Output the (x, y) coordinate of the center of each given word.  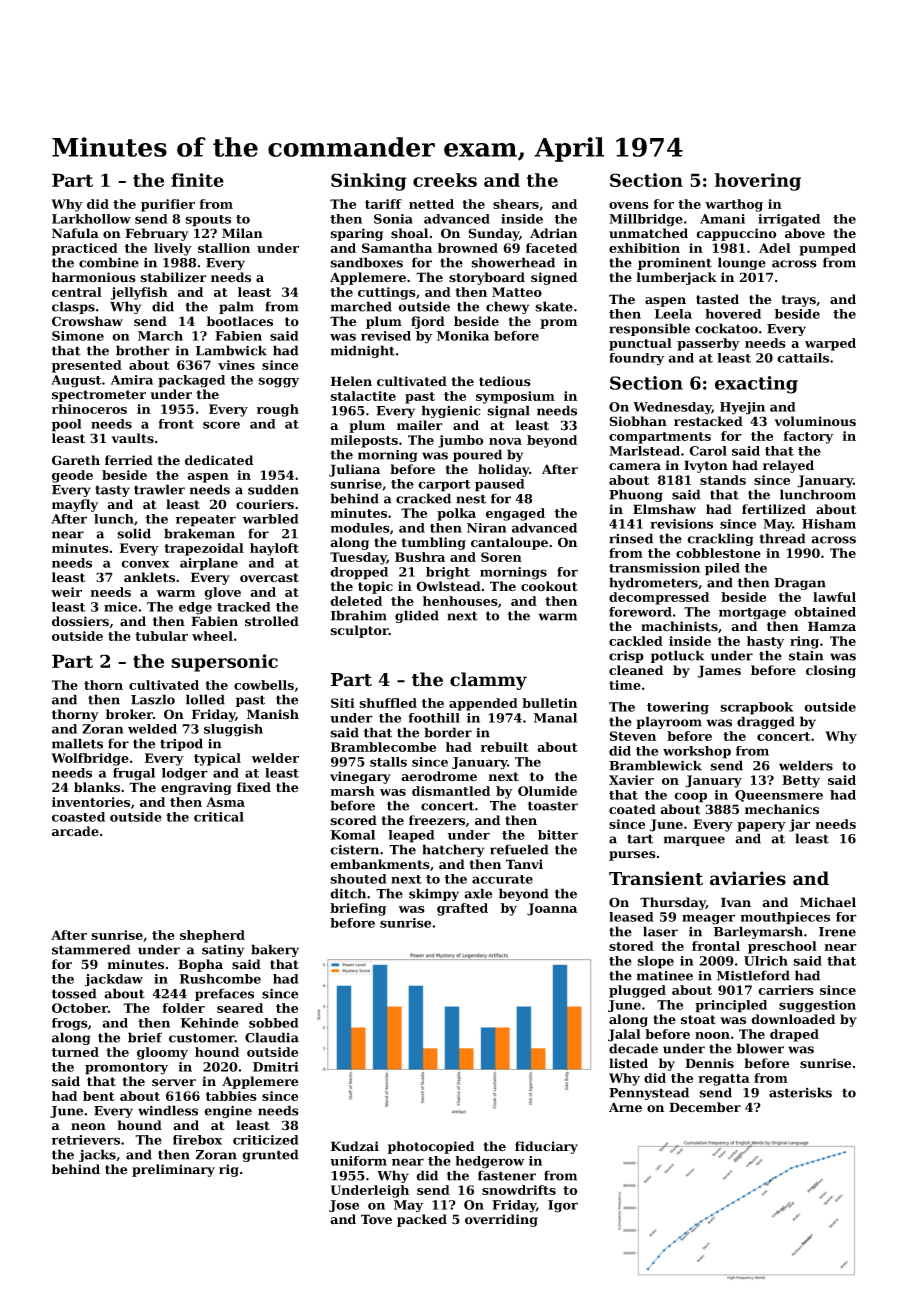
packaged (191, 381)
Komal (353, 835)
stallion (224, 248)
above (805, 233)
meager (708, 919)
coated (632, 809)
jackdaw (113, 980)
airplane (209, 564)
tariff (383, 204)
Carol (708, 451)
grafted (462, 909)
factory (808, 437)
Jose (344, 1206)
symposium (515, 397)
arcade (75, 831)
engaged (515, 514)
